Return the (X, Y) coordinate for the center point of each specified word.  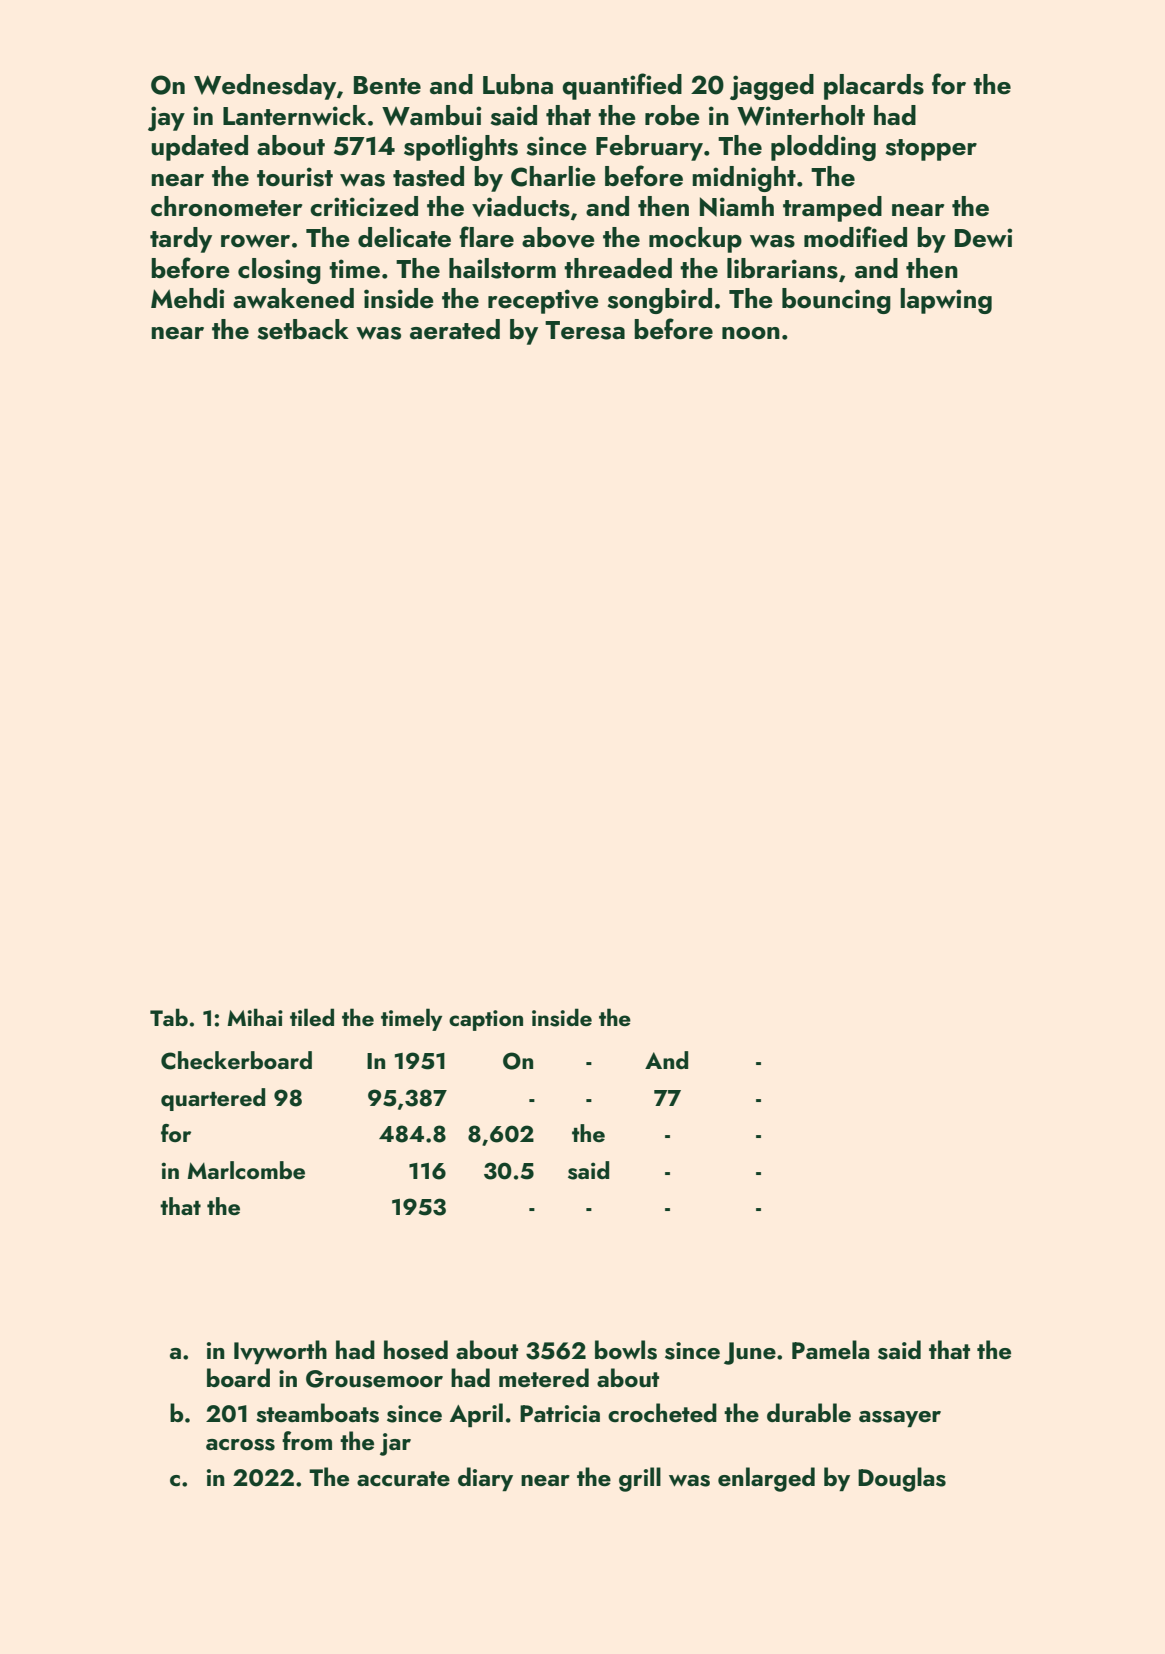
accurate (403, 1479)
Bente (387, 85)
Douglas (902, 1479)
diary (485, 1479)
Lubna (518, 84)
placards (874, 87)
